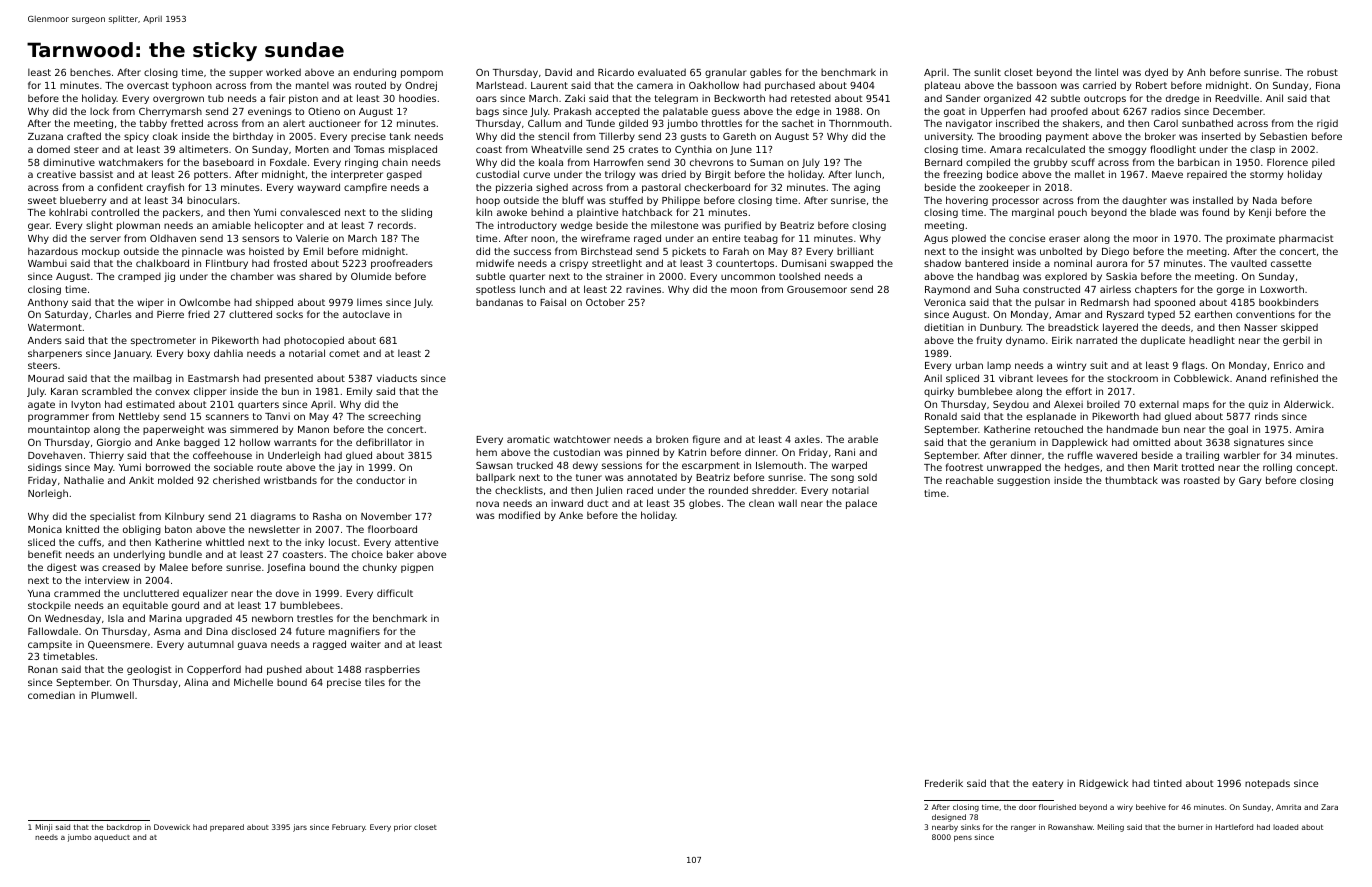 This image has height=887, width=1372. Describe the element at coordinates (116, 618) in the image. I see `Isla` at that location.
